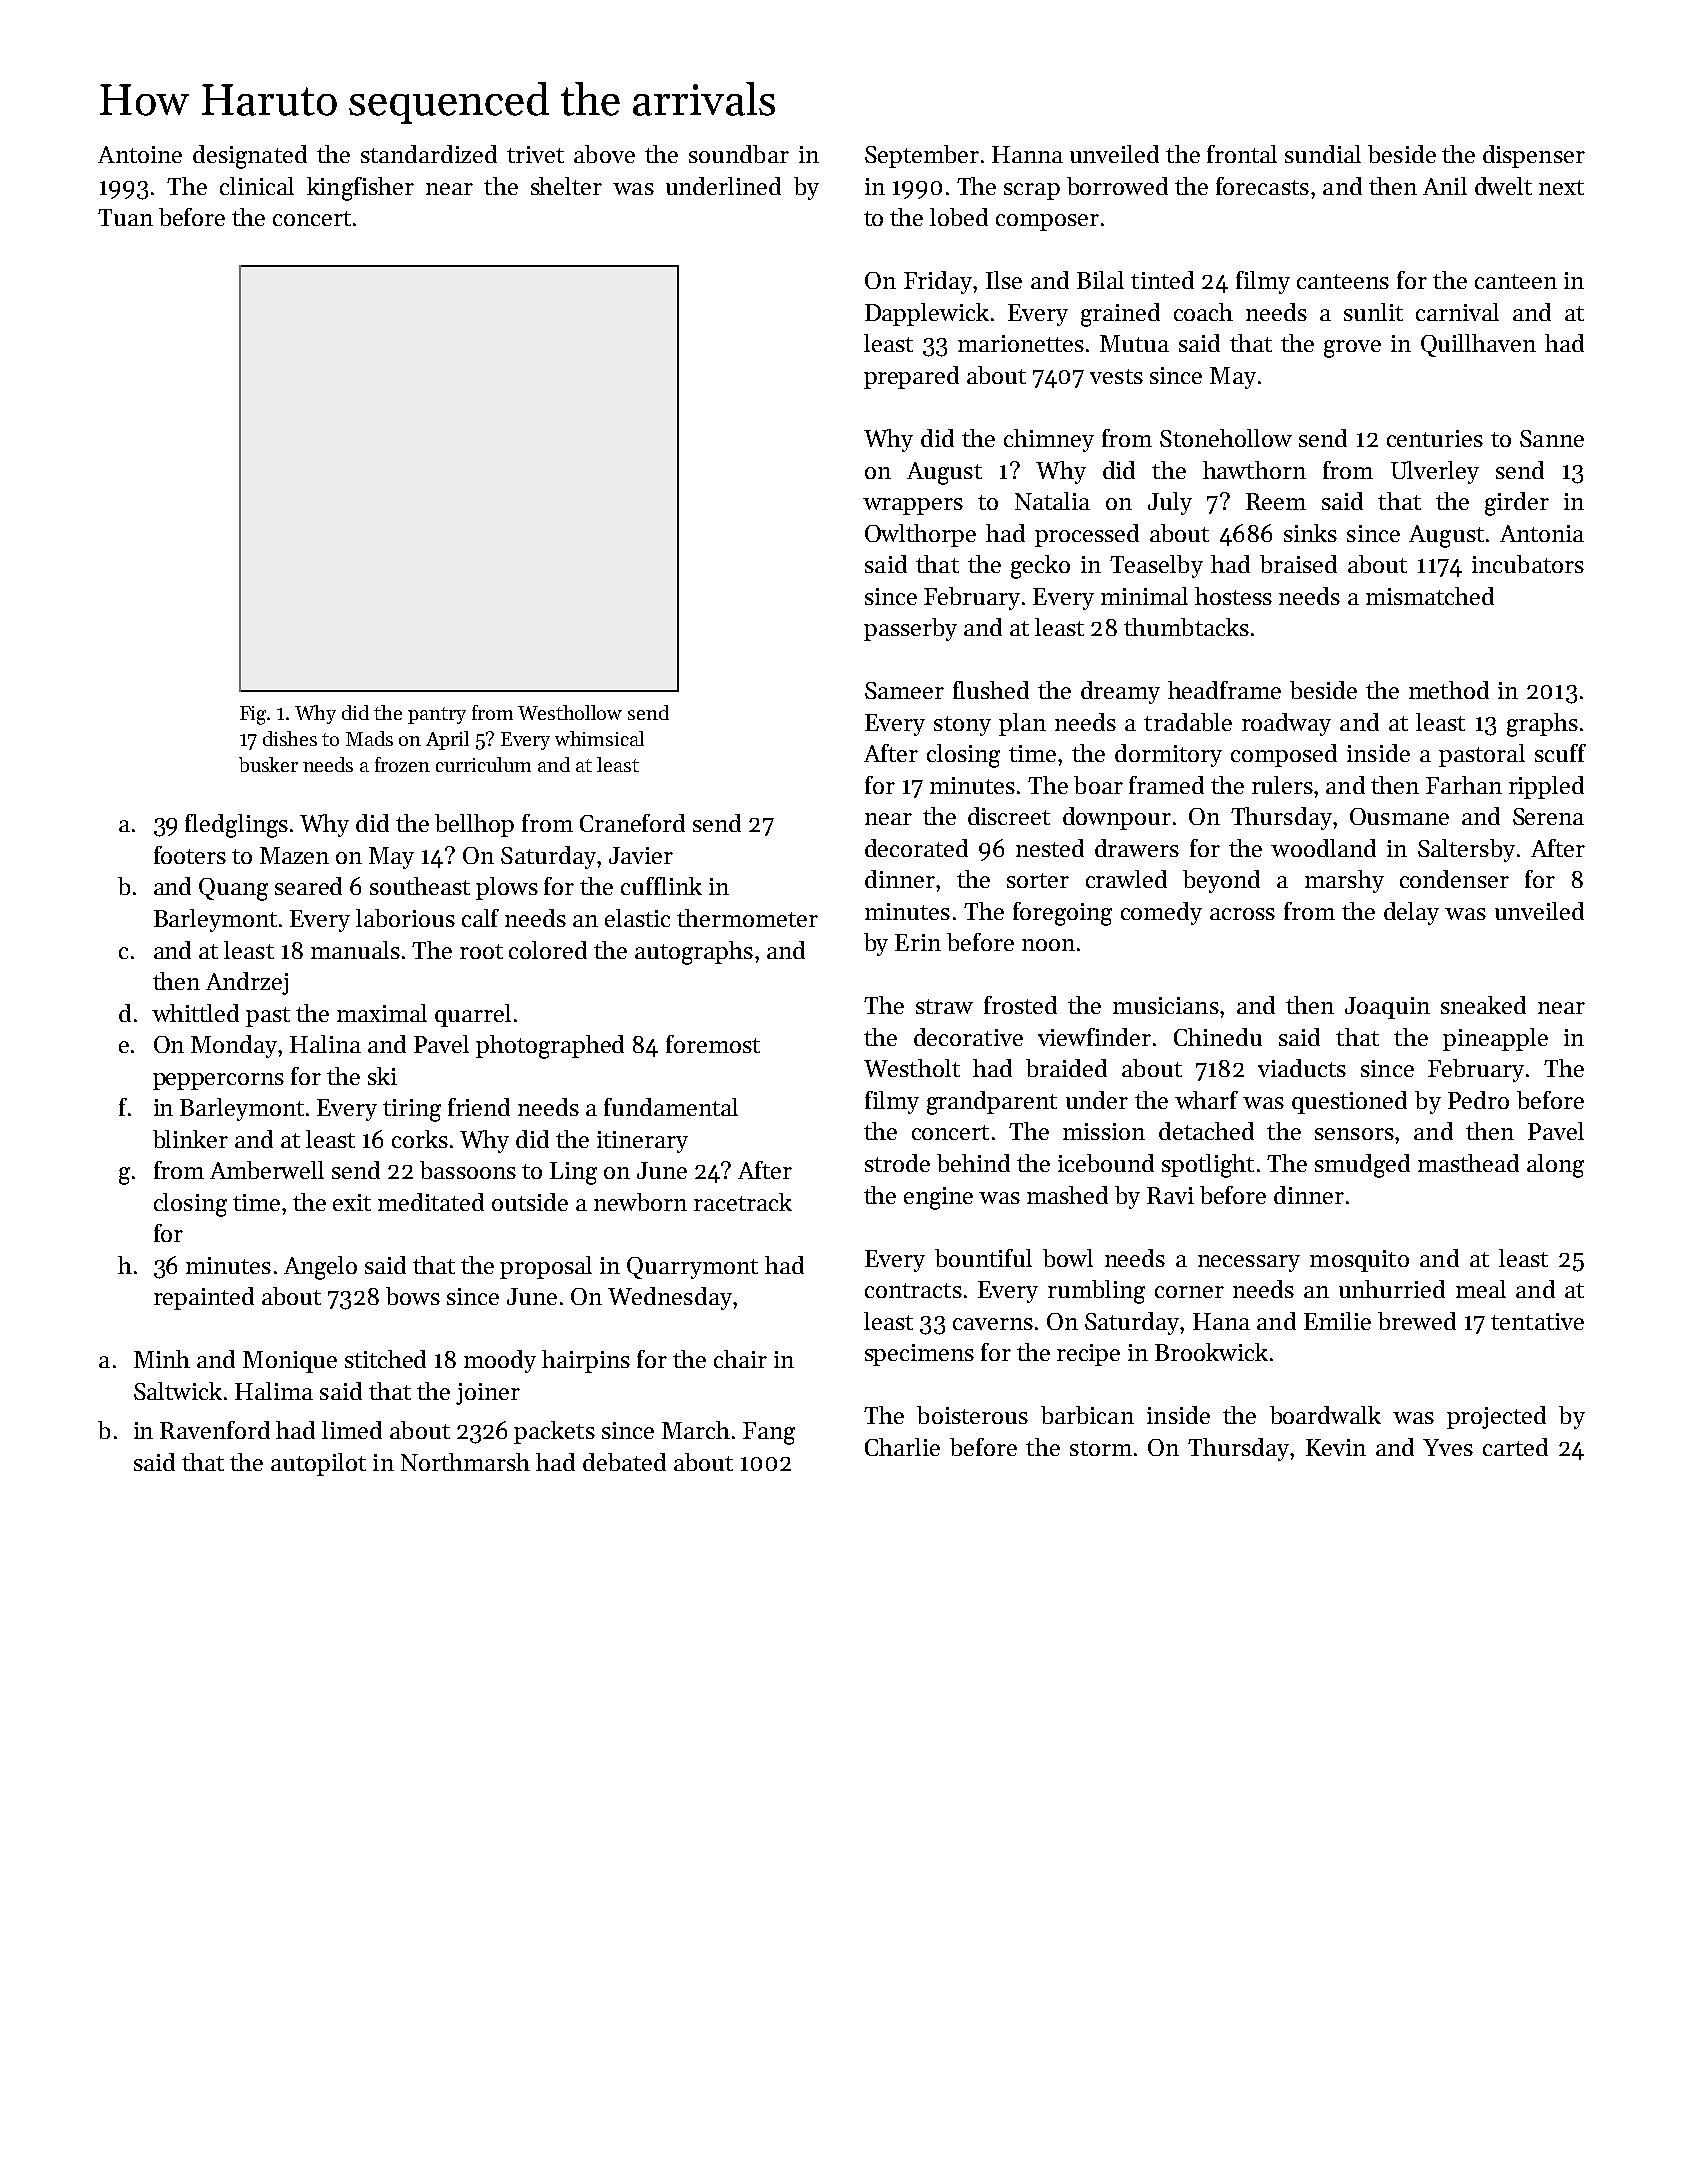 This document has width=1683, height=2178. Describe the element at coordinates (1449, 690) in the document. I see `method` at that location.
